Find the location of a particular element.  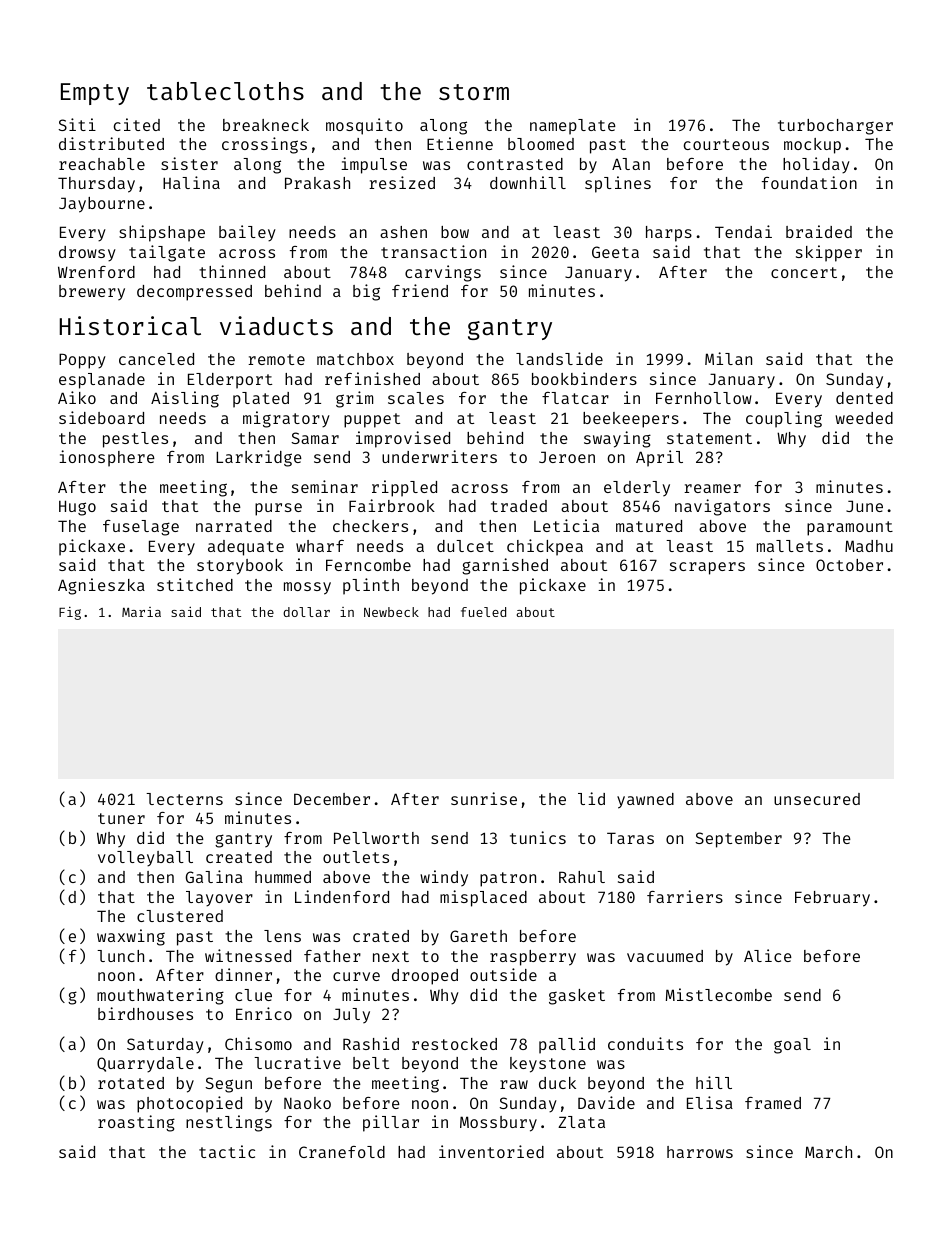

ionosphere is located at coordinates (107, 458).
